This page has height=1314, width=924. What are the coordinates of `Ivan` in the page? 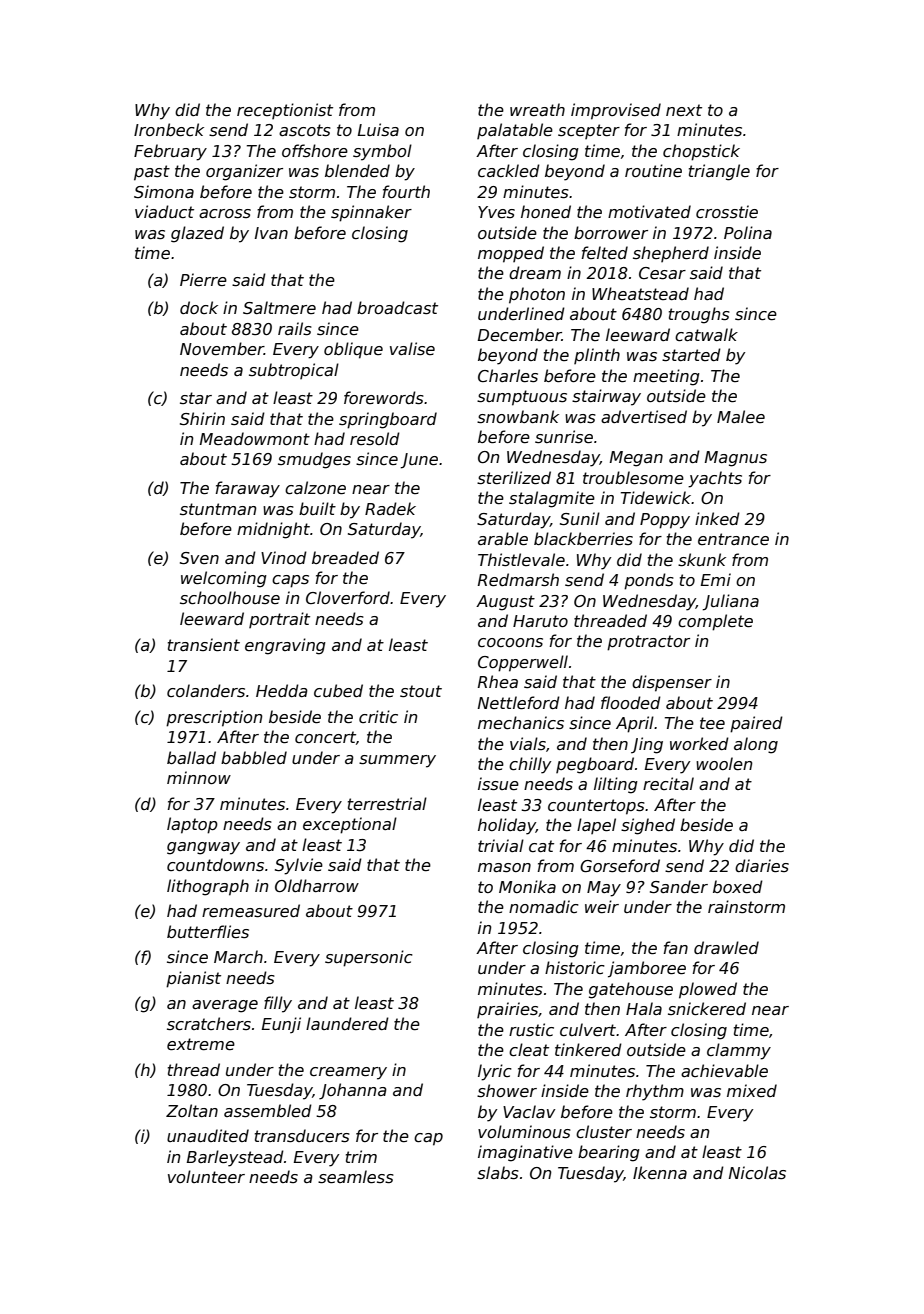 It's located at (271, 233).
